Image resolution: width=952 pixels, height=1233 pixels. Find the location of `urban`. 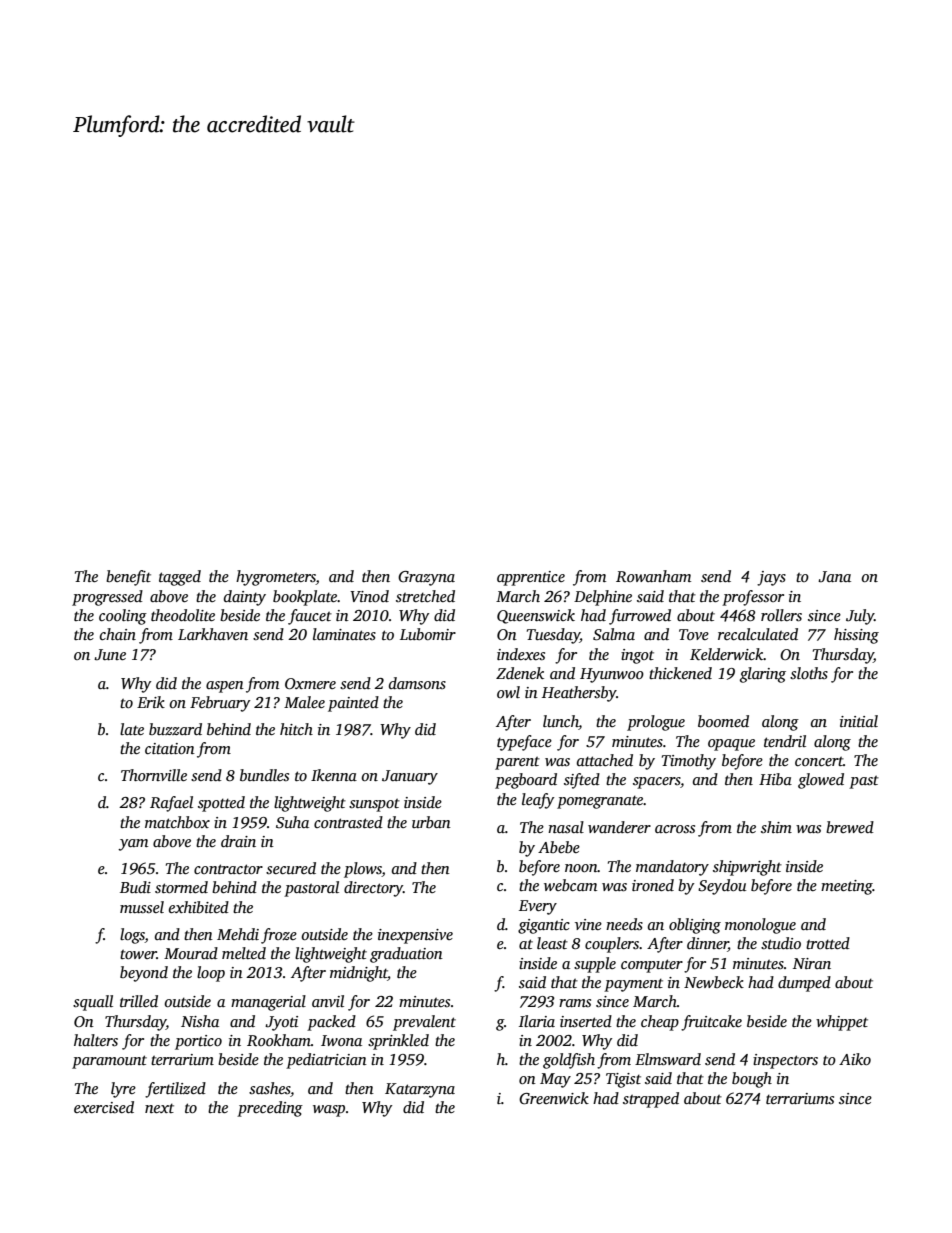

urban is located at coordinates (431, 822).
